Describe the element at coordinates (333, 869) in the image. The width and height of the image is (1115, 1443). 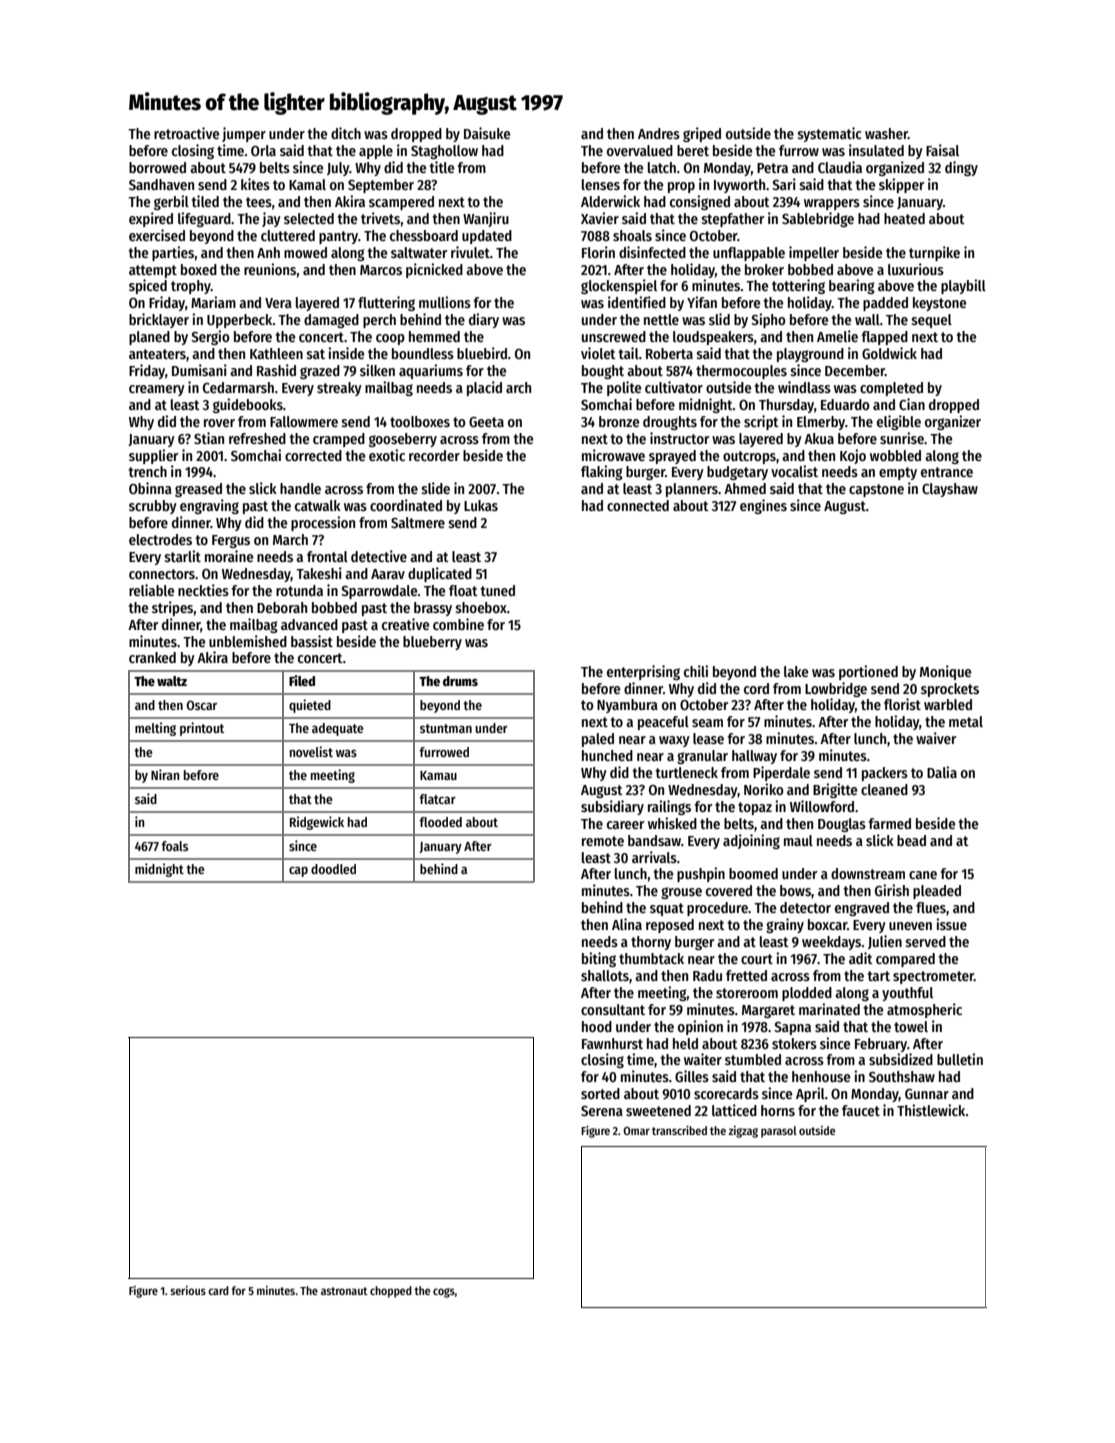
I see `doodled` at that location.
